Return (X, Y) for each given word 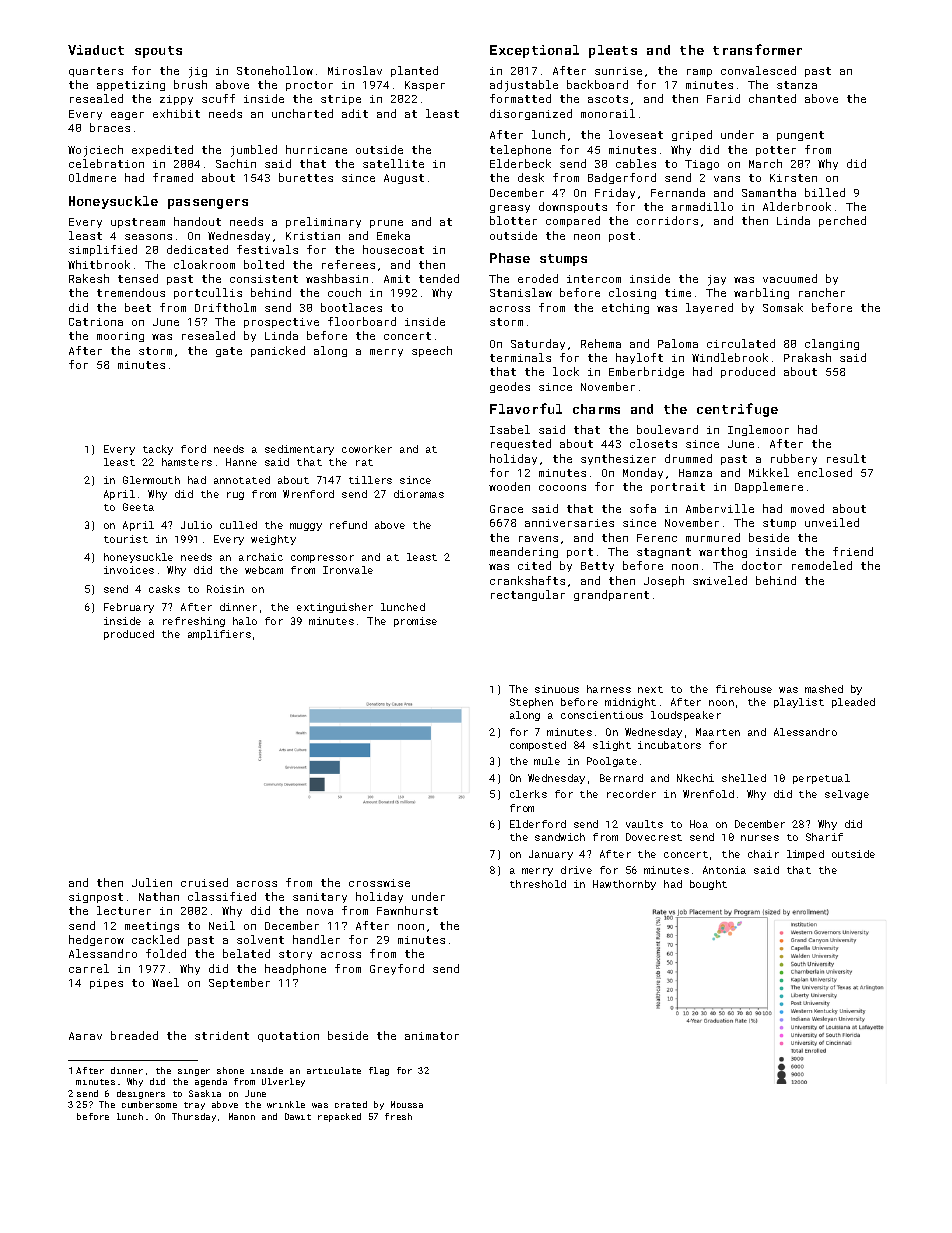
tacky (158, 450)
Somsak (783, 307)
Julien (152, 882)
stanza (797, 85)
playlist (799, 703)
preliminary (323, 222)
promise (415, 622)
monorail (608, 113)
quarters (96, 72)
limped (805, 855)
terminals (520, 357)
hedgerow (96, 940)
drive (576, 870)
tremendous (131, 292)
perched (842, 221)
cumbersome (149, 1104)
